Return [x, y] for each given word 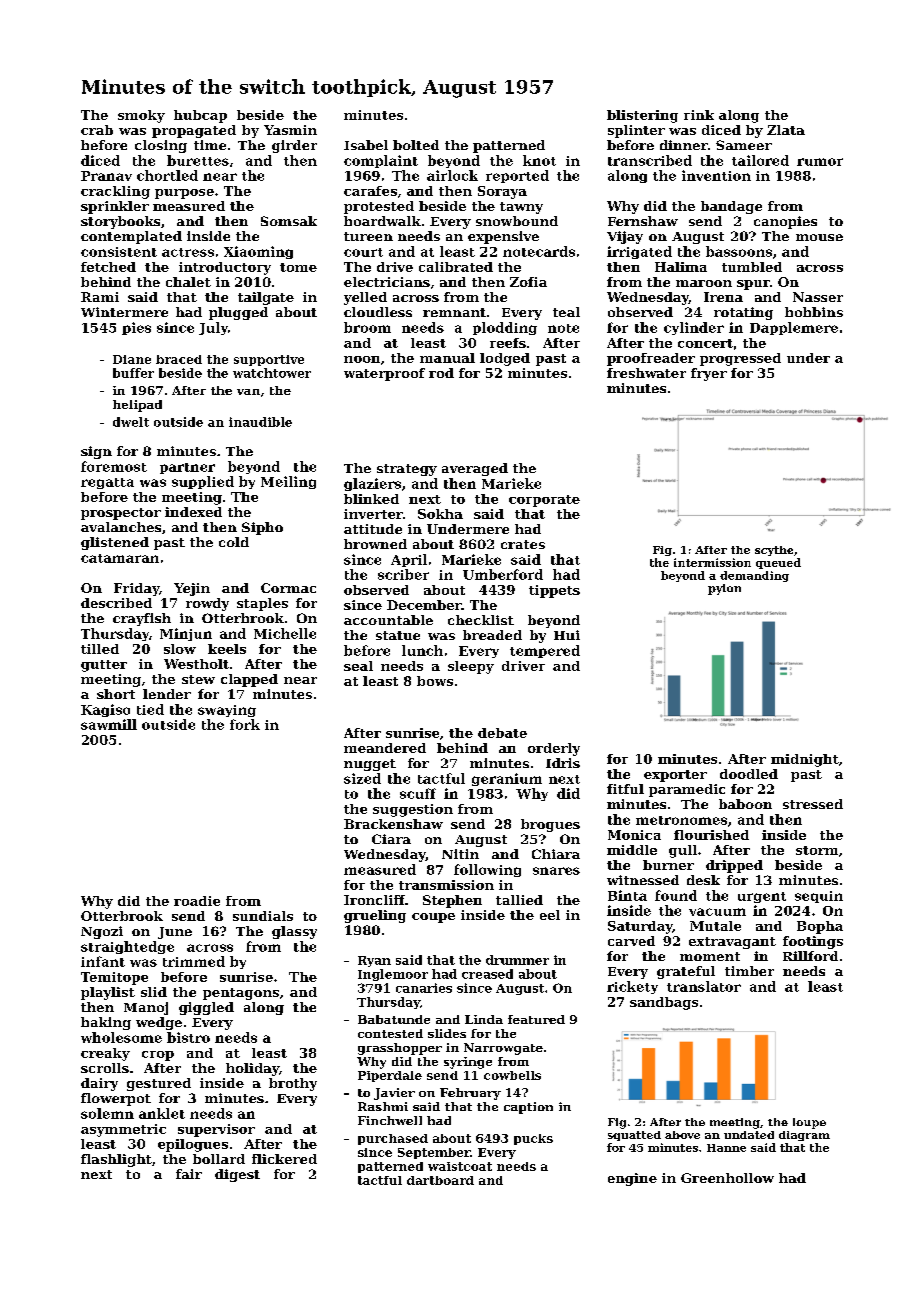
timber [749, 971]
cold [234, 542]
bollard [219, 1159]
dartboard [440, 1180]
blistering [642, 116]
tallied [519, 900]
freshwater [646, 373]
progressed [740, 359]
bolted [416, 145]
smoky [141, 116]
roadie [197, 901]
